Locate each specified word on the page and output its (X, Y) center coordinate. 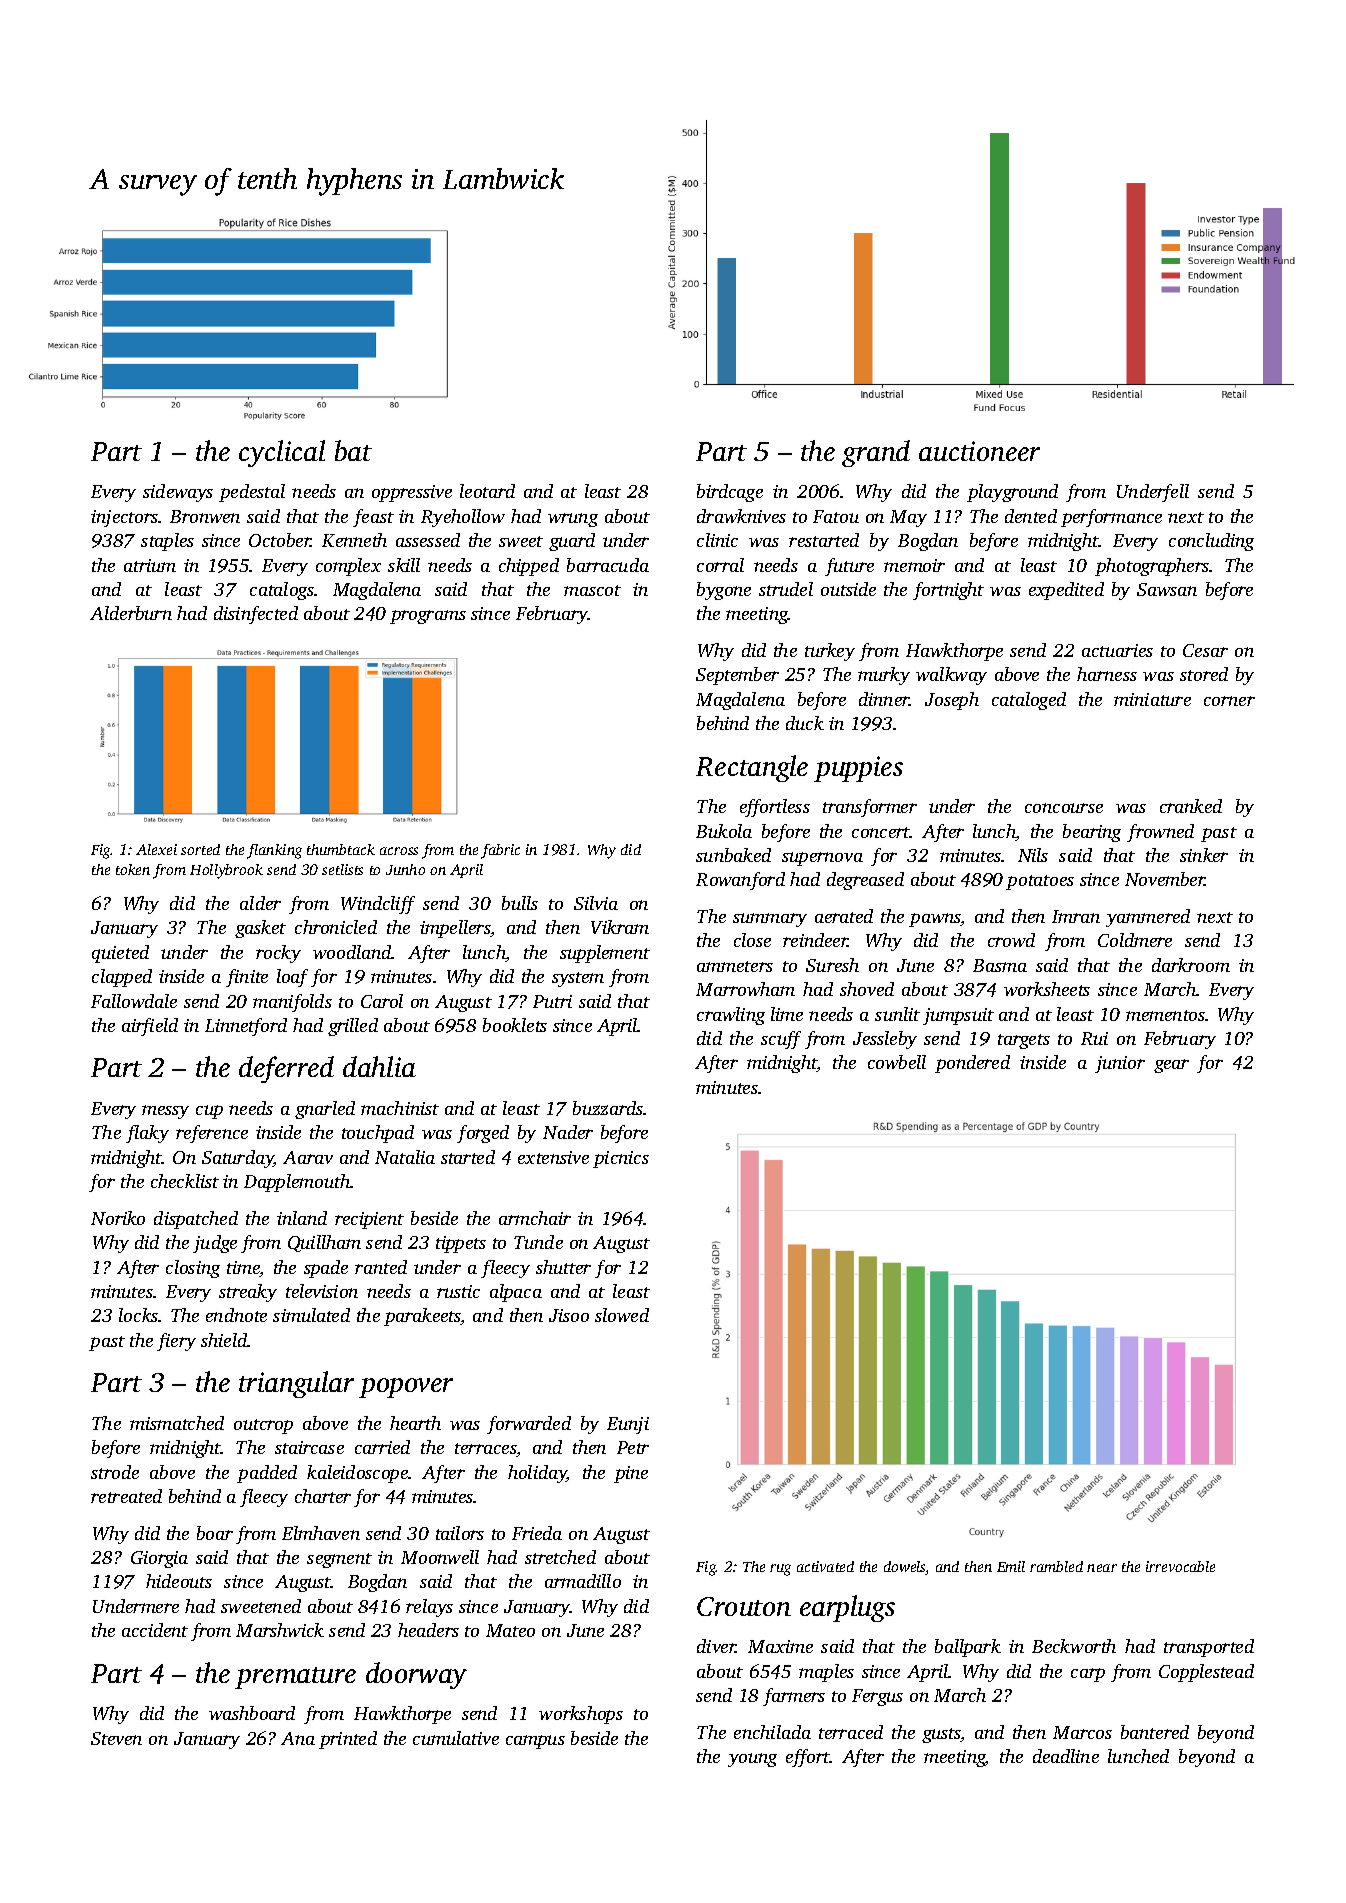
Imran (1076, 916)
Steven (116, 1738)
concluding (1211, 542)
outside (848, 589)
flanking (274, 851)
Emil (1011, 1566)
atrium (150, 565)
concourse (1064, 808)
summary (770, 920)
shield (224, 1340)
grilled (353, 1027)
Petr (633, 1447)
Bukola (724, 831)
